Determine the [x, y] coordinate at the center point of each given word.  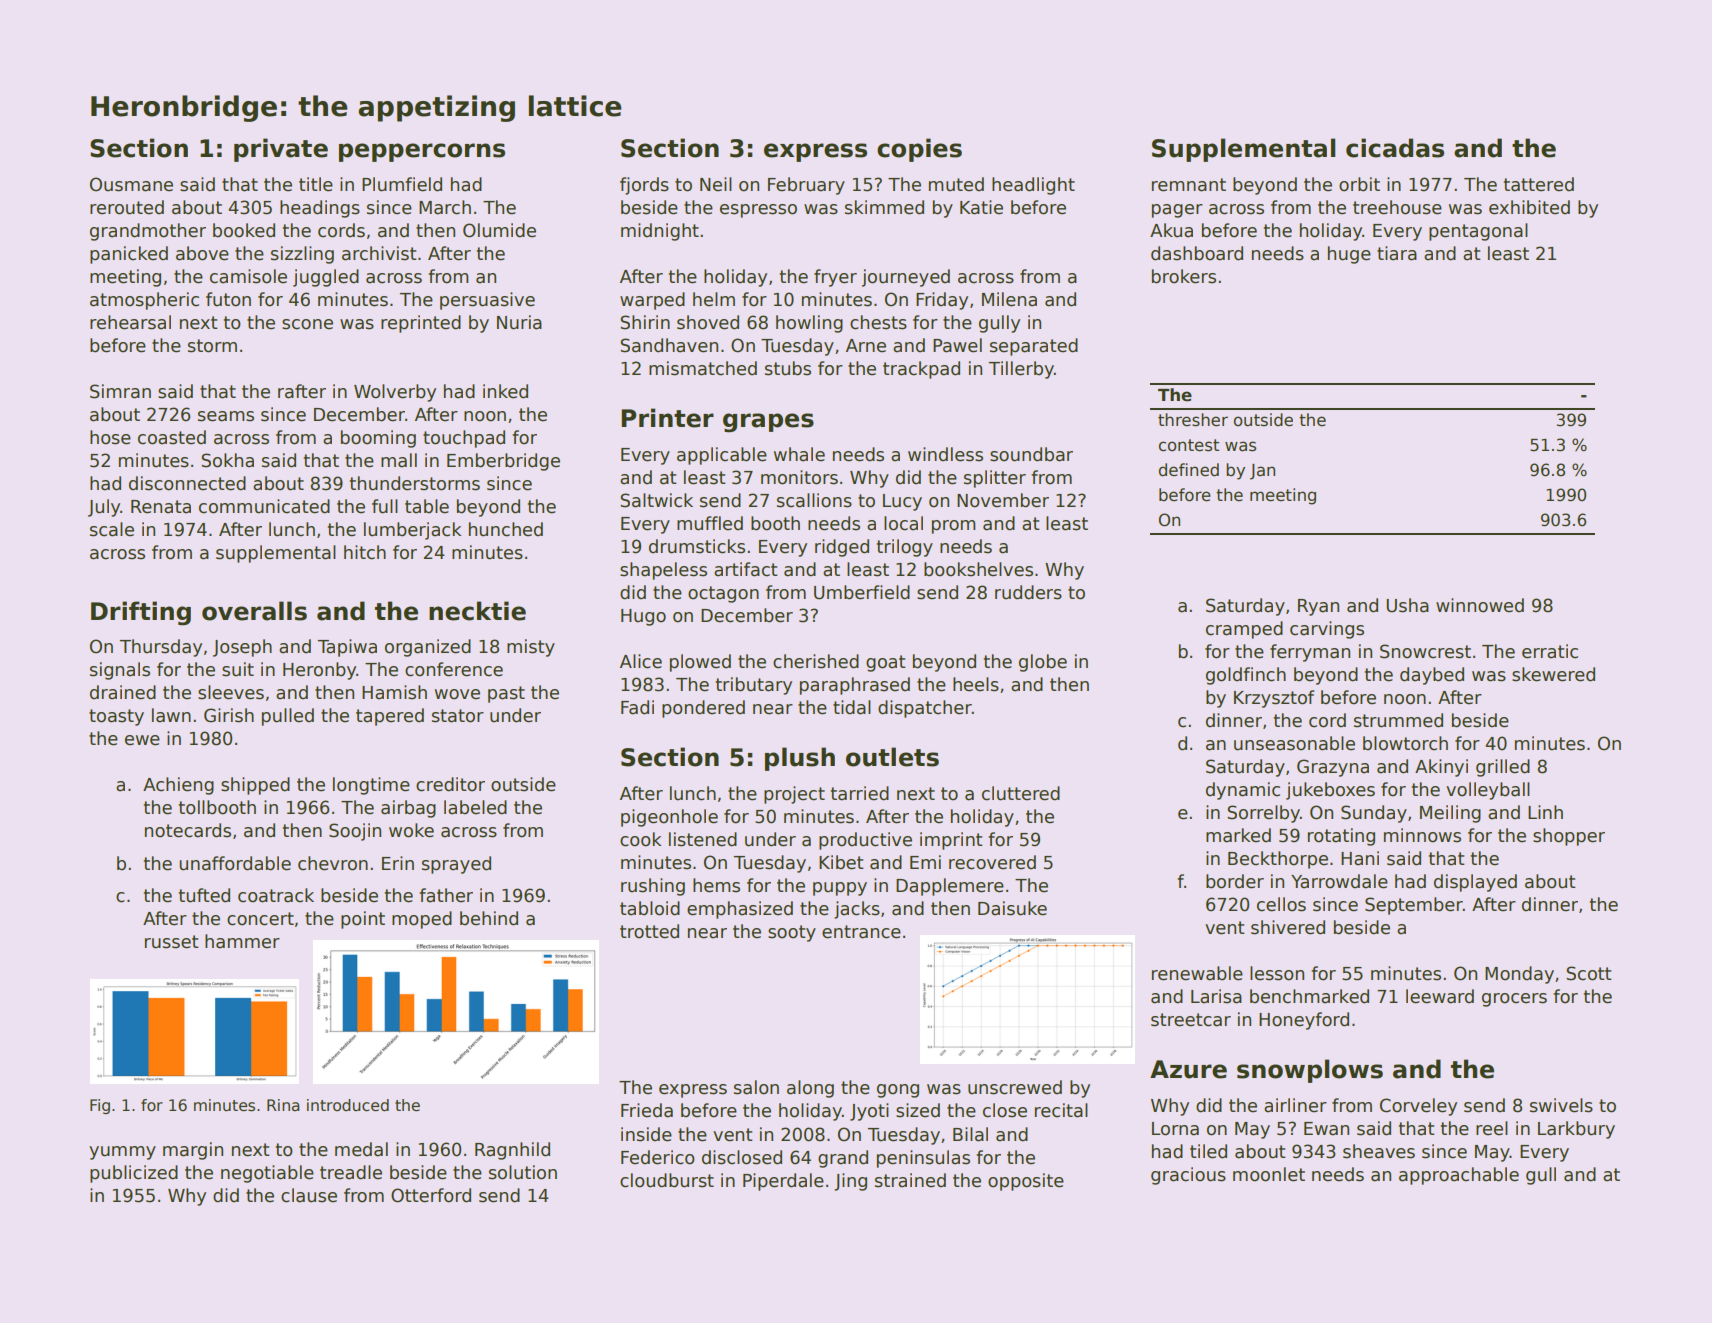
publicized [134, 1174]
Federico [658, 1157]
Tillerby [1021, 370]
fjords [644, 186]
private [281, 150]
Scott [1589, 973]
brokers [1184, 276]
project [794, 795]
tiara [1397, 253]
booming [378, 439]
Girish [229, 715]
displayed [1475, 883]
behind [489, 918]
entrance [861, 932]
